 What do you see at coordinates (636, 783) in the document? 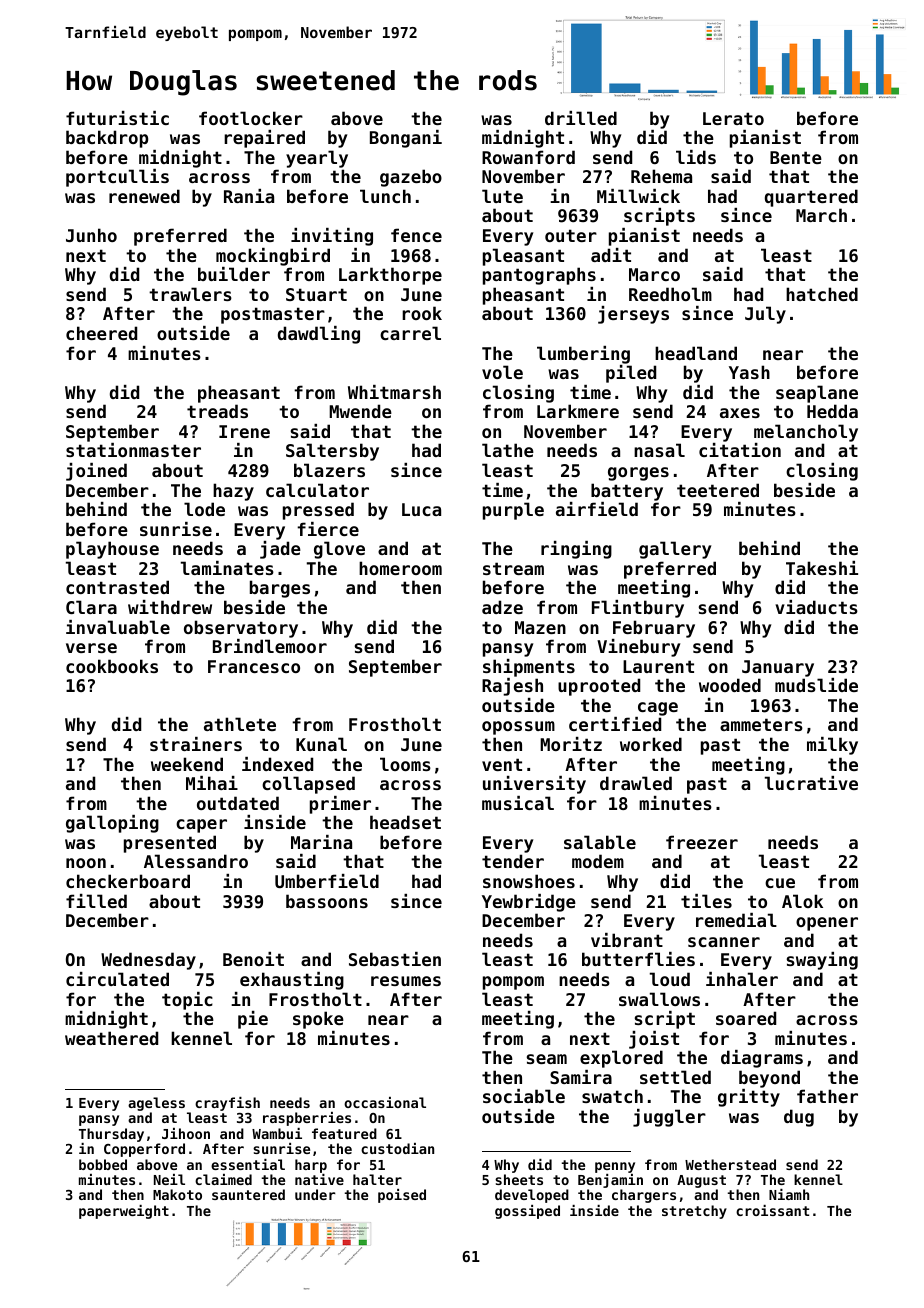
I see `drawled` at bounding box center [636, 783].
